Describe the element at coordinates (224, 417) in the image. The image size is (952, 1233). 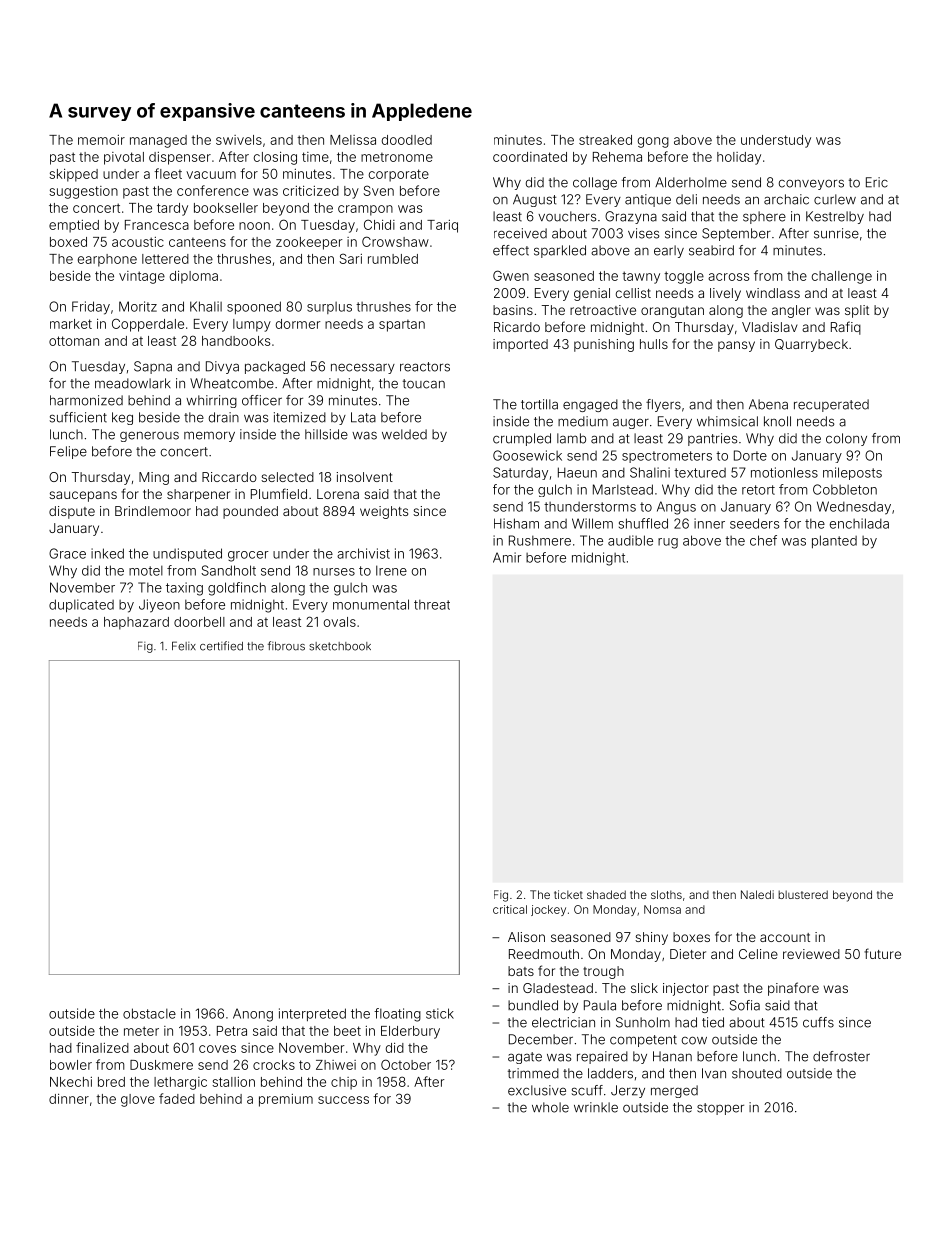
I see `drain` at that location.
